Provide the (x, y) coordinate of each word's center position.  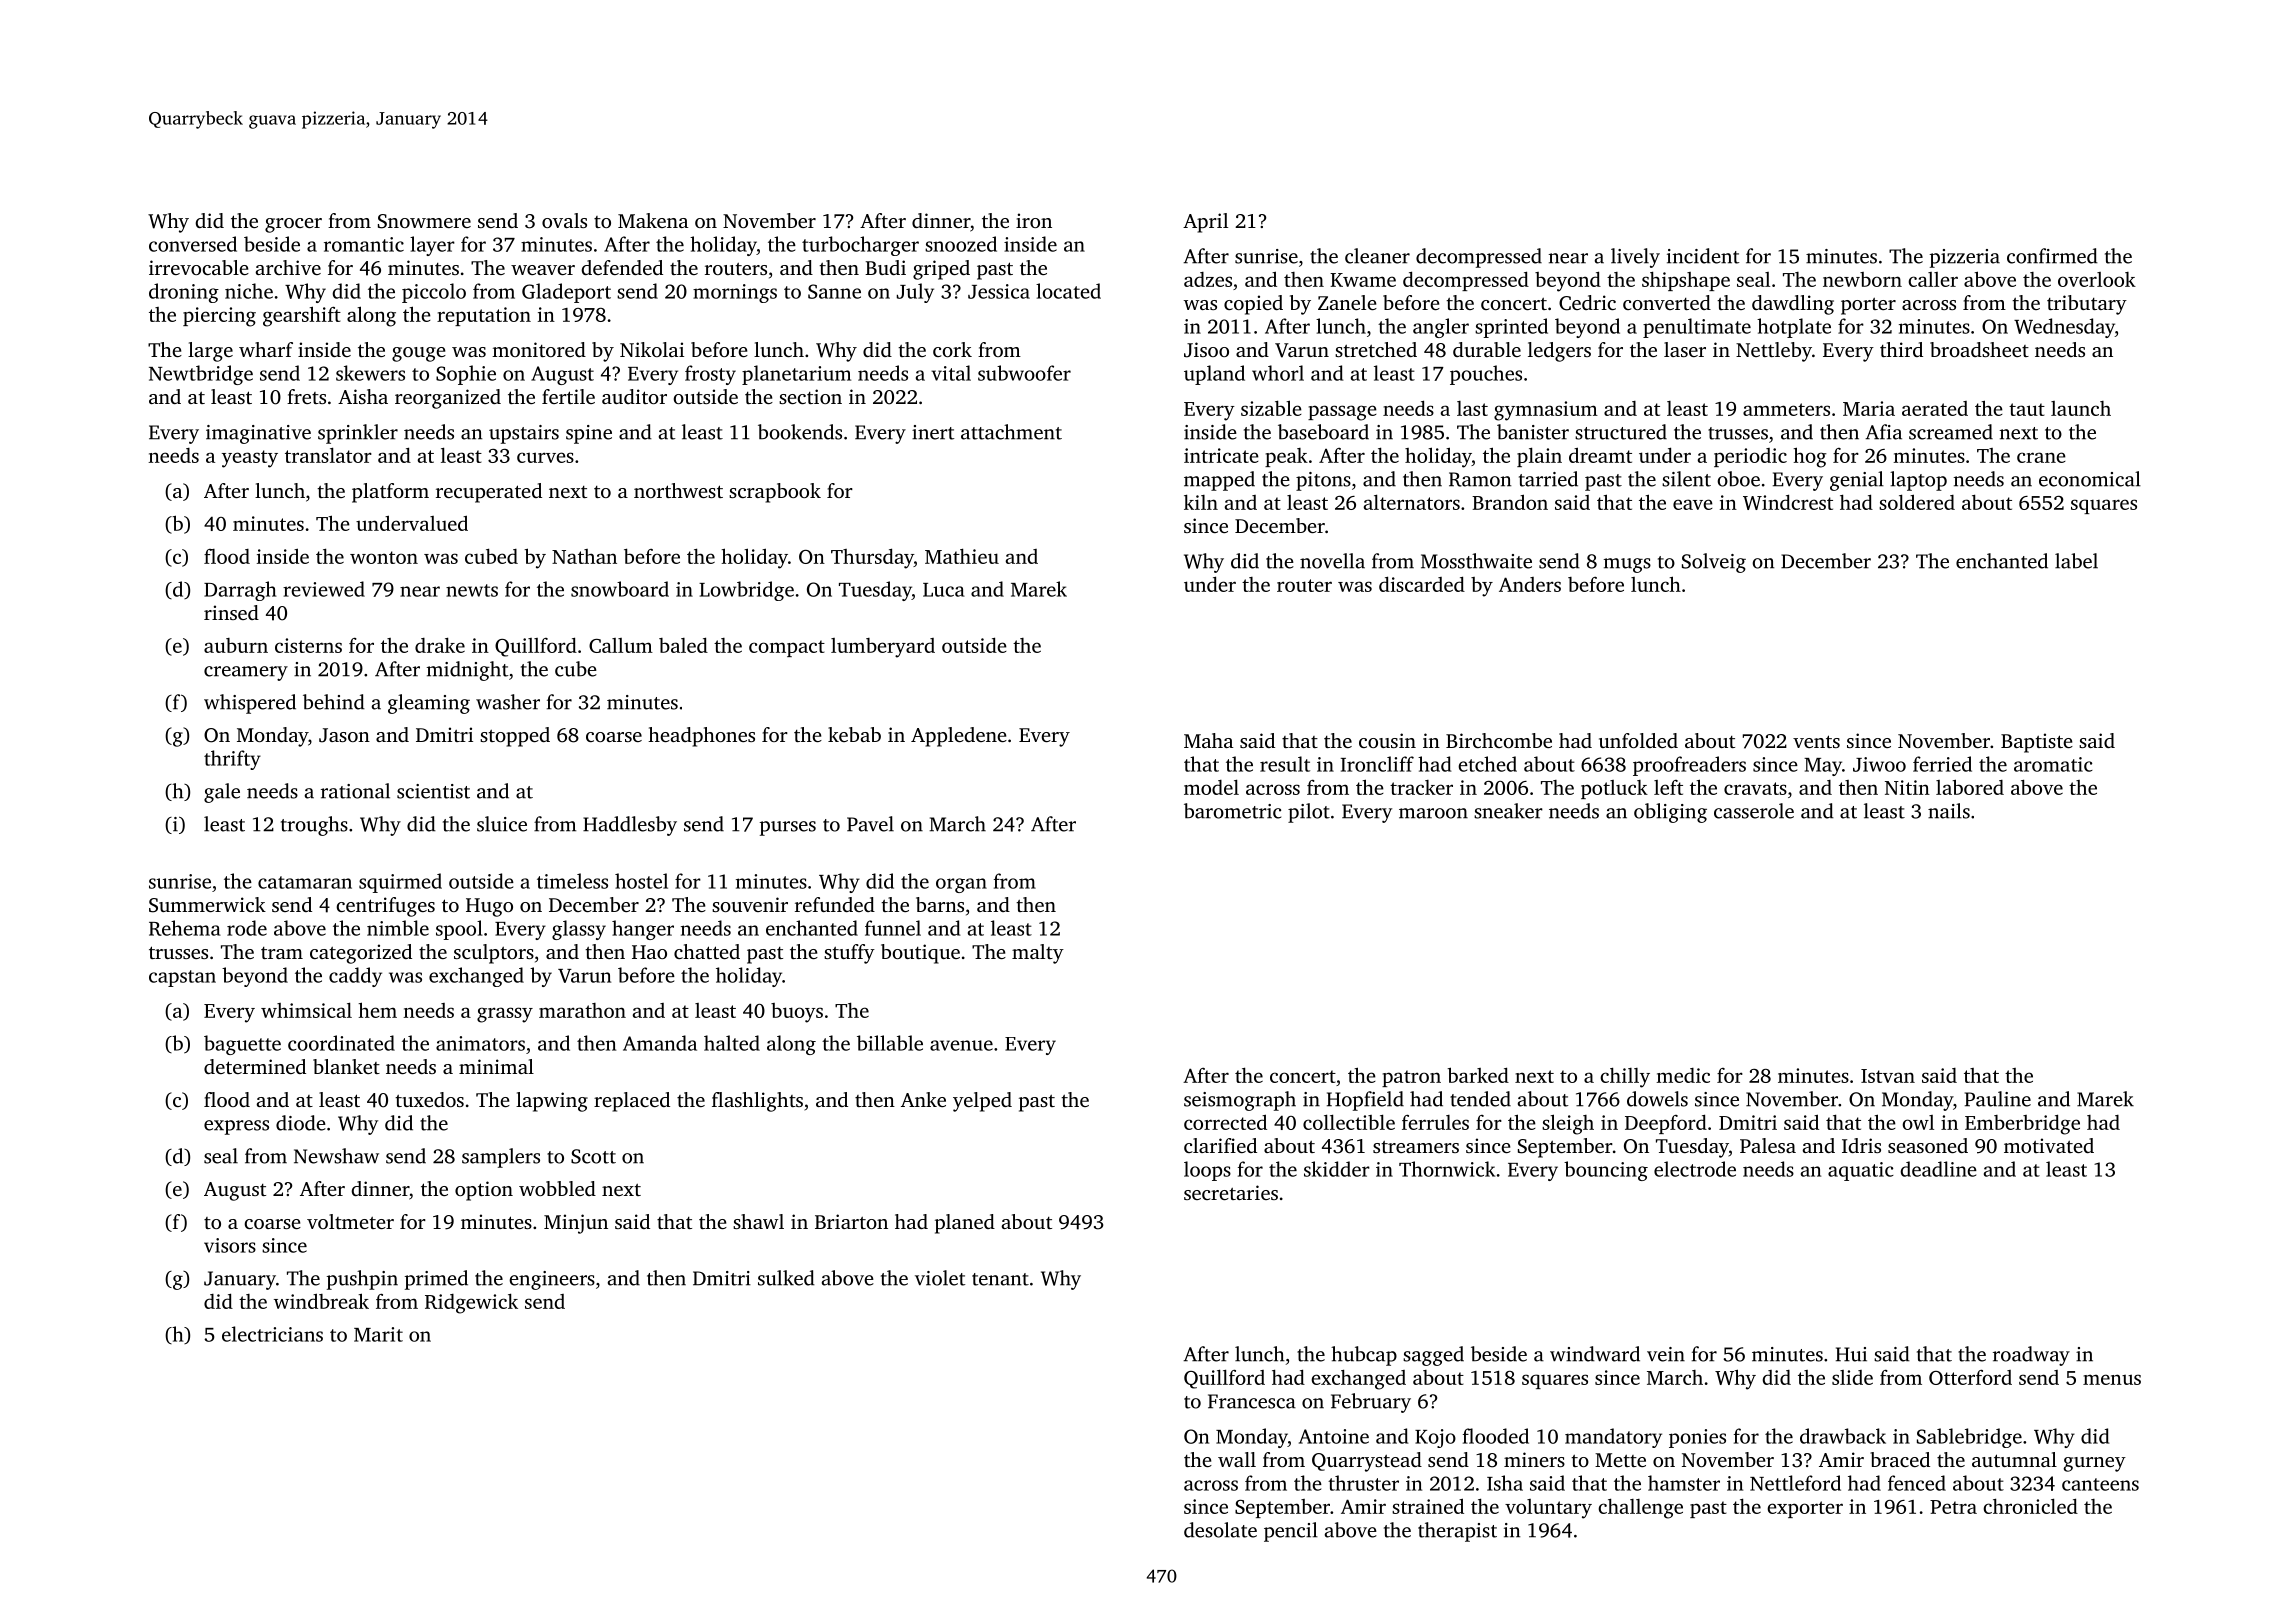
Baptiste (2037, 743)
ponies (1697, 1438)
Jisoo (1206, 350)
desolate (1220, 1530)
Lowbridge (746, 591)
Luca (944, 590)
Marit (378, 1334)
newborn (1862, 279)
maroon (1433, 813)
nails (1949, 811)
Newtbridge (201, 375)
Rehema (185, 928)
